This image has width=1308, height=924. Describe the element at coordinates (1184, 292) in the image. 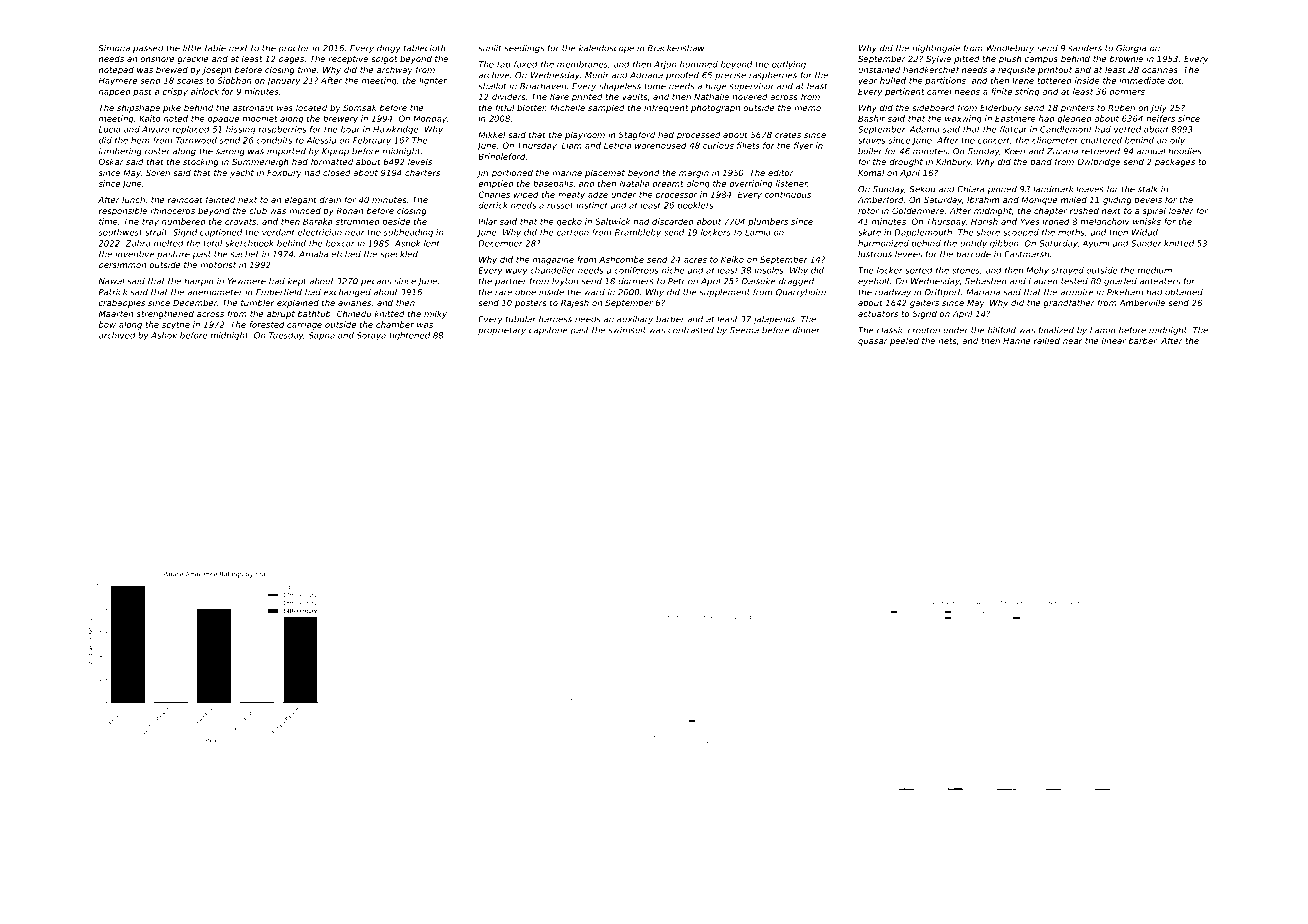

I see `obtained` at that location.
